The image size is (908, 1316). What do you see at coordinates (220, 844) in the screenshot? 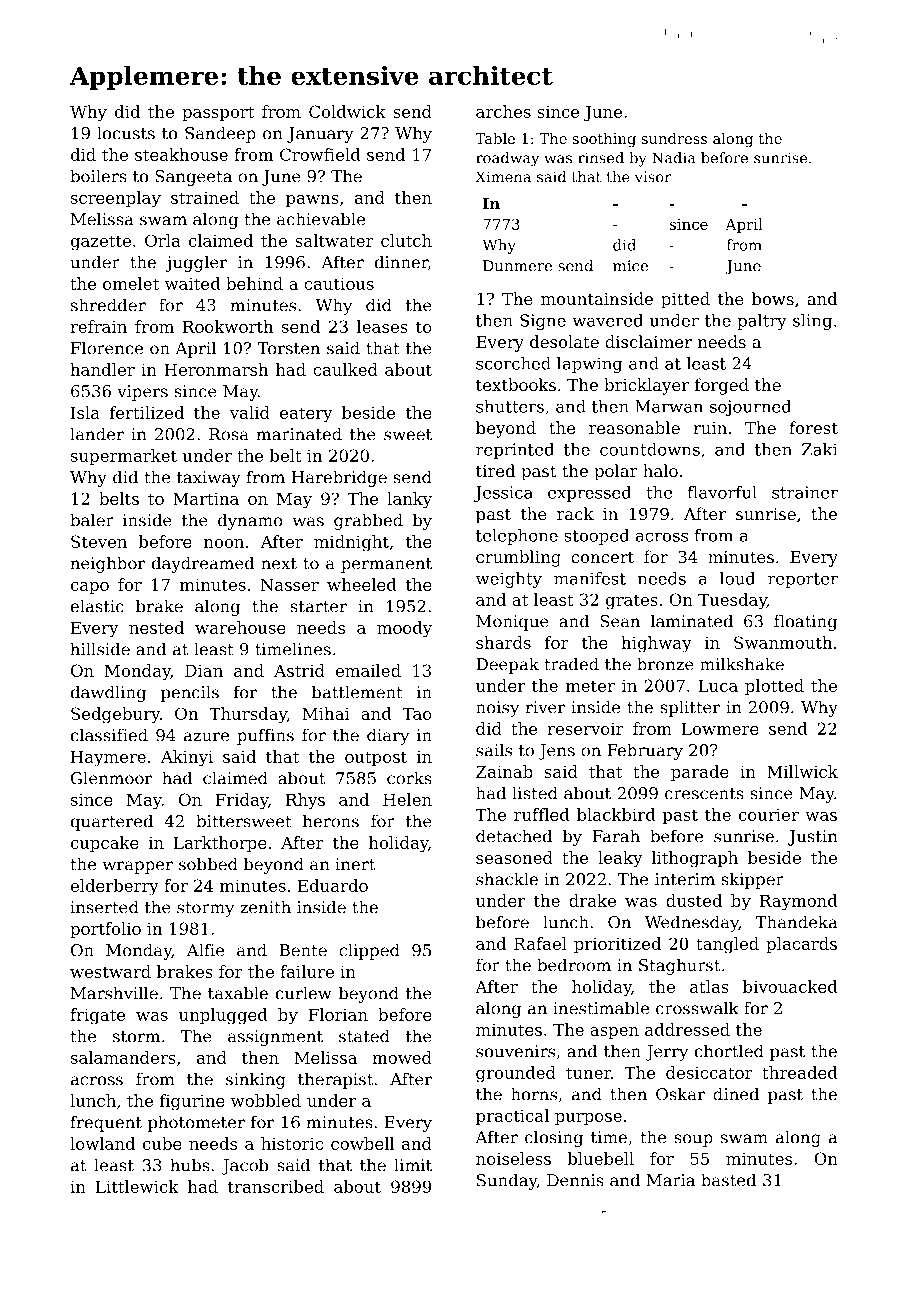
I see `Larkthorpe` at bounding box center [220, 844].
